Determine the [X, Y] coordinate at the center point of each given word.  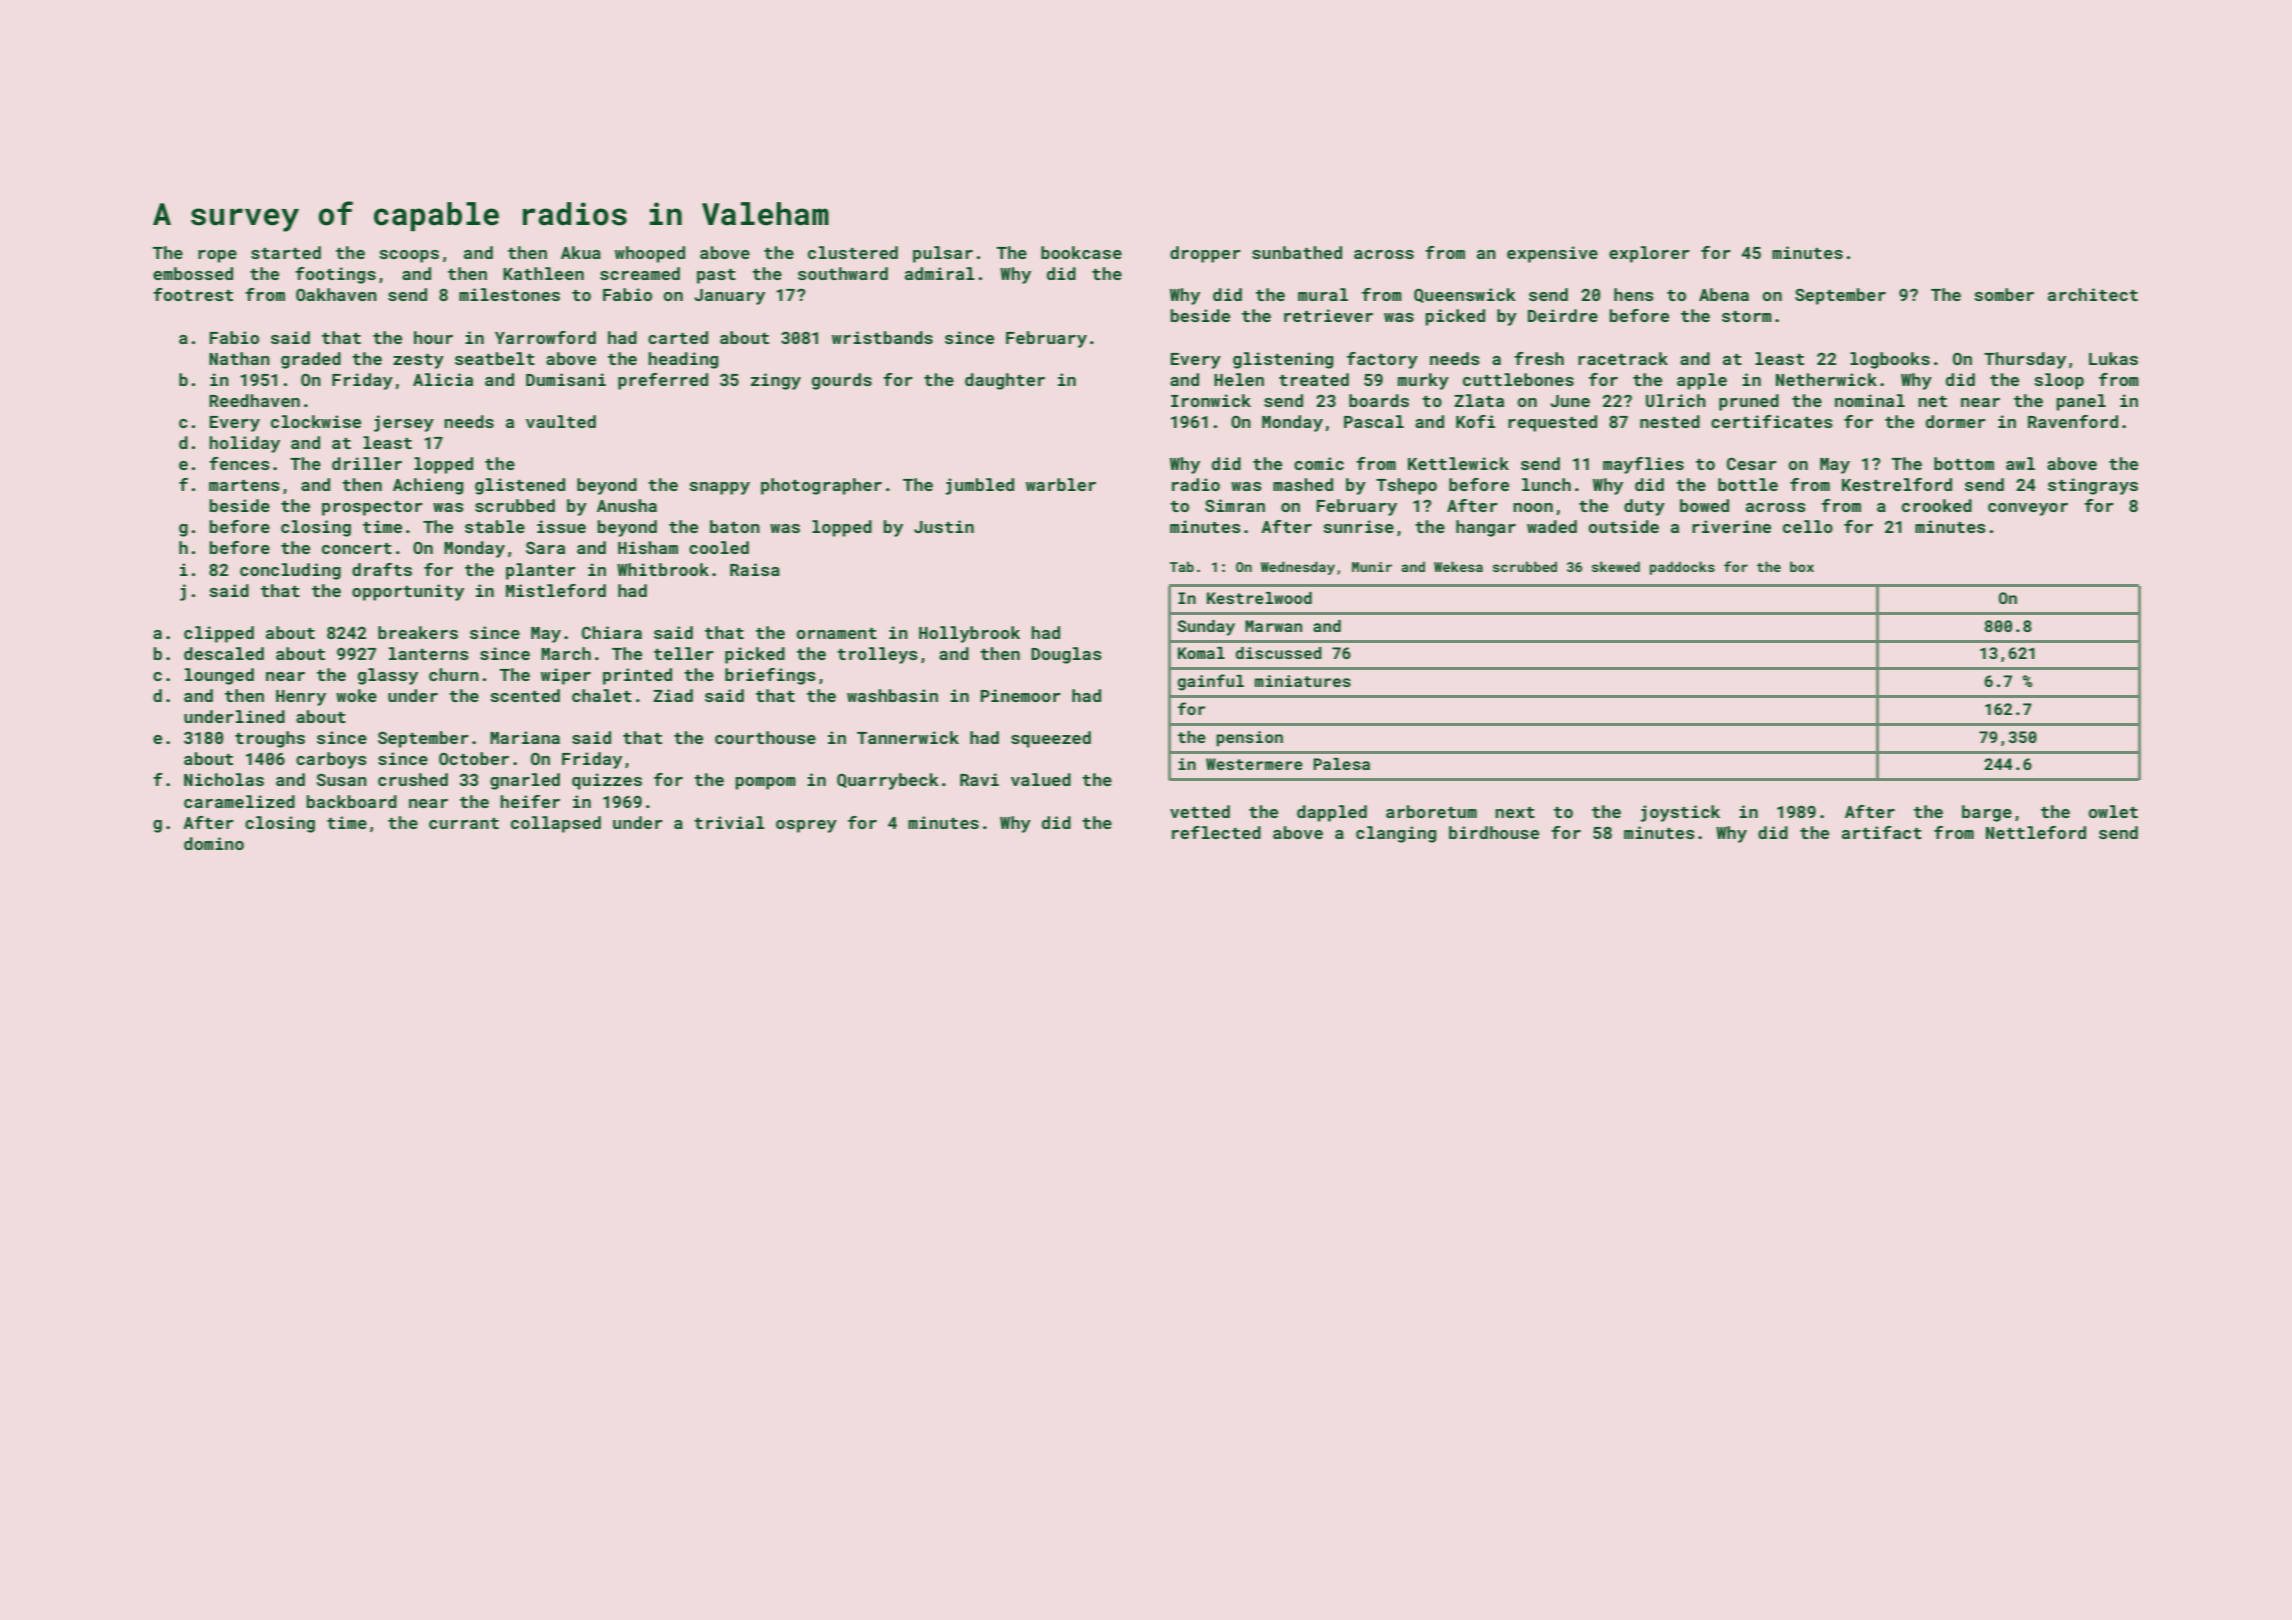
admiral [940, 273]
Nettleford [2036, 832]
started [286, 252]
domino [214, 843]
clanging [1396, 834]
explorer [1649, 254]
